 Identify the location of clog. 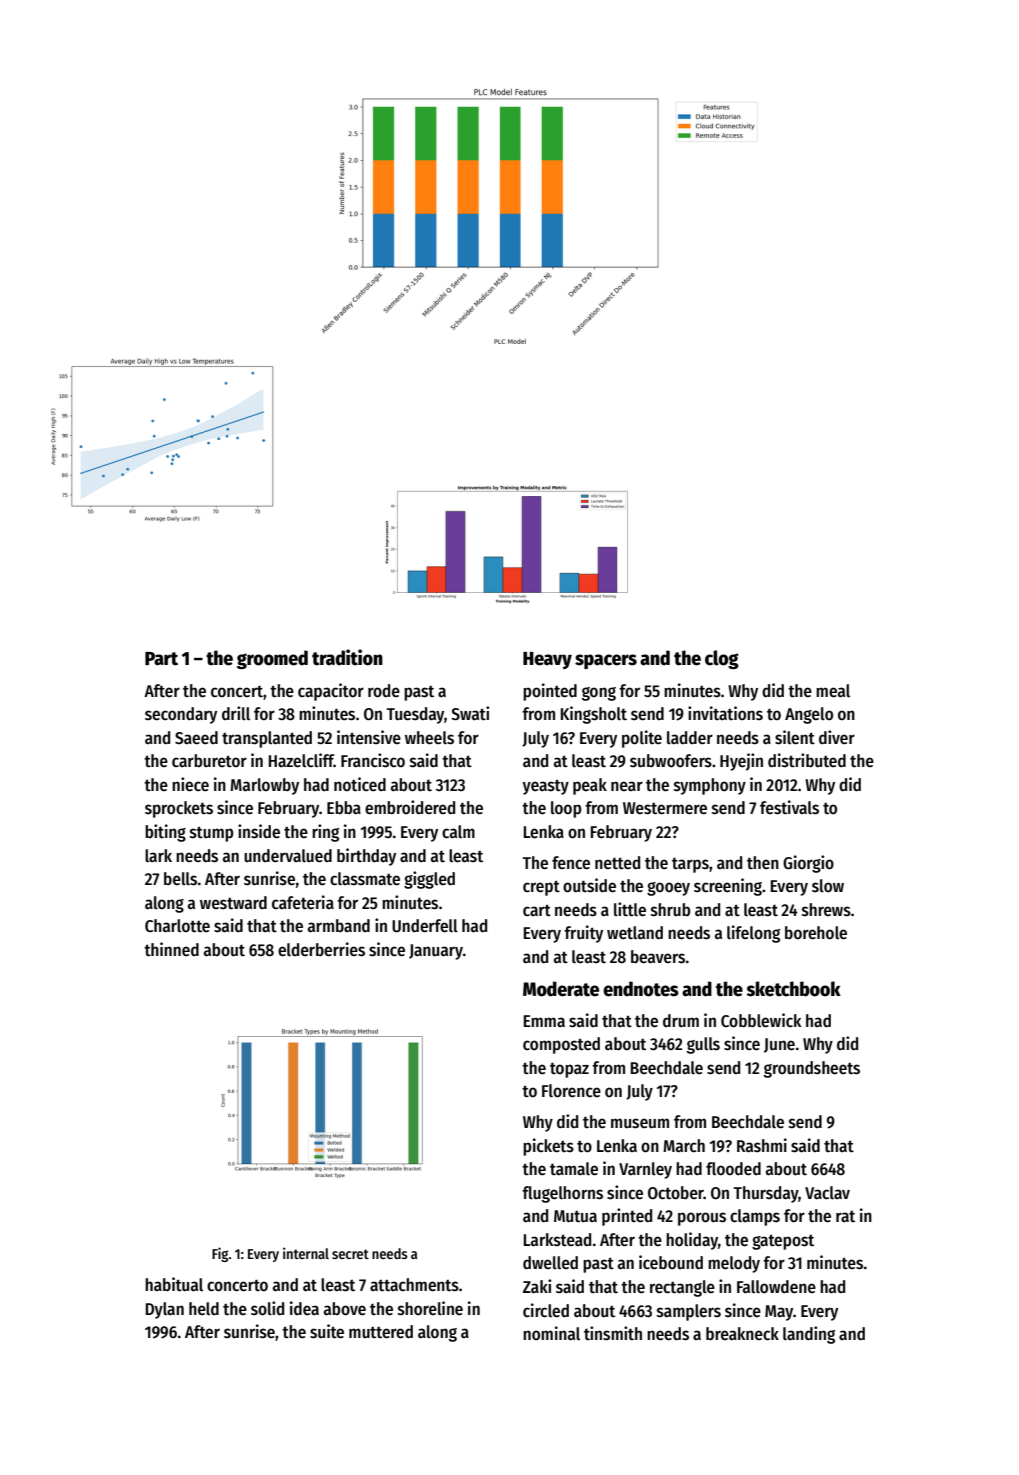
(722, 659).
